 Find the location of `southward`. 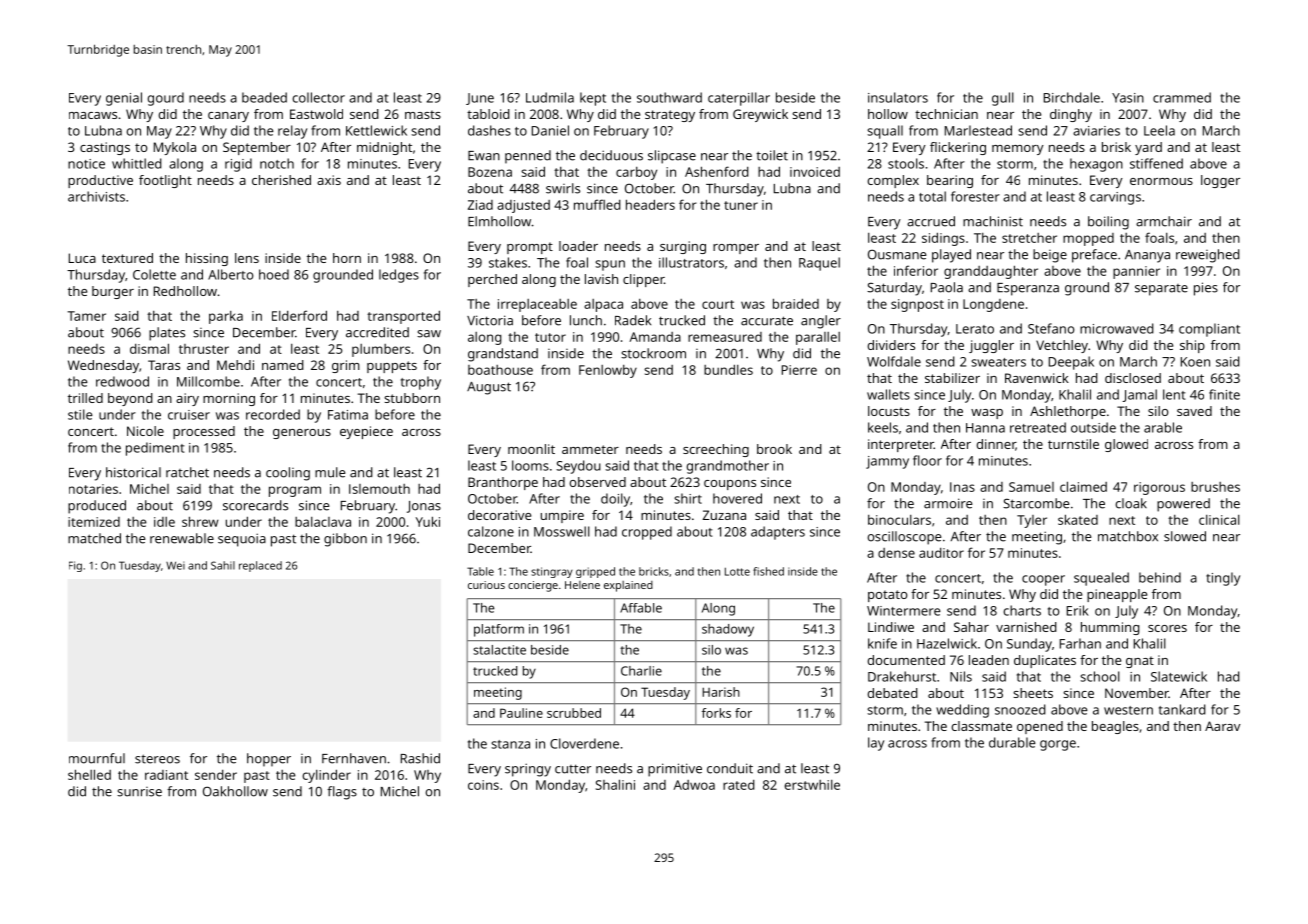

southward is located at coordinates (669, 97).
